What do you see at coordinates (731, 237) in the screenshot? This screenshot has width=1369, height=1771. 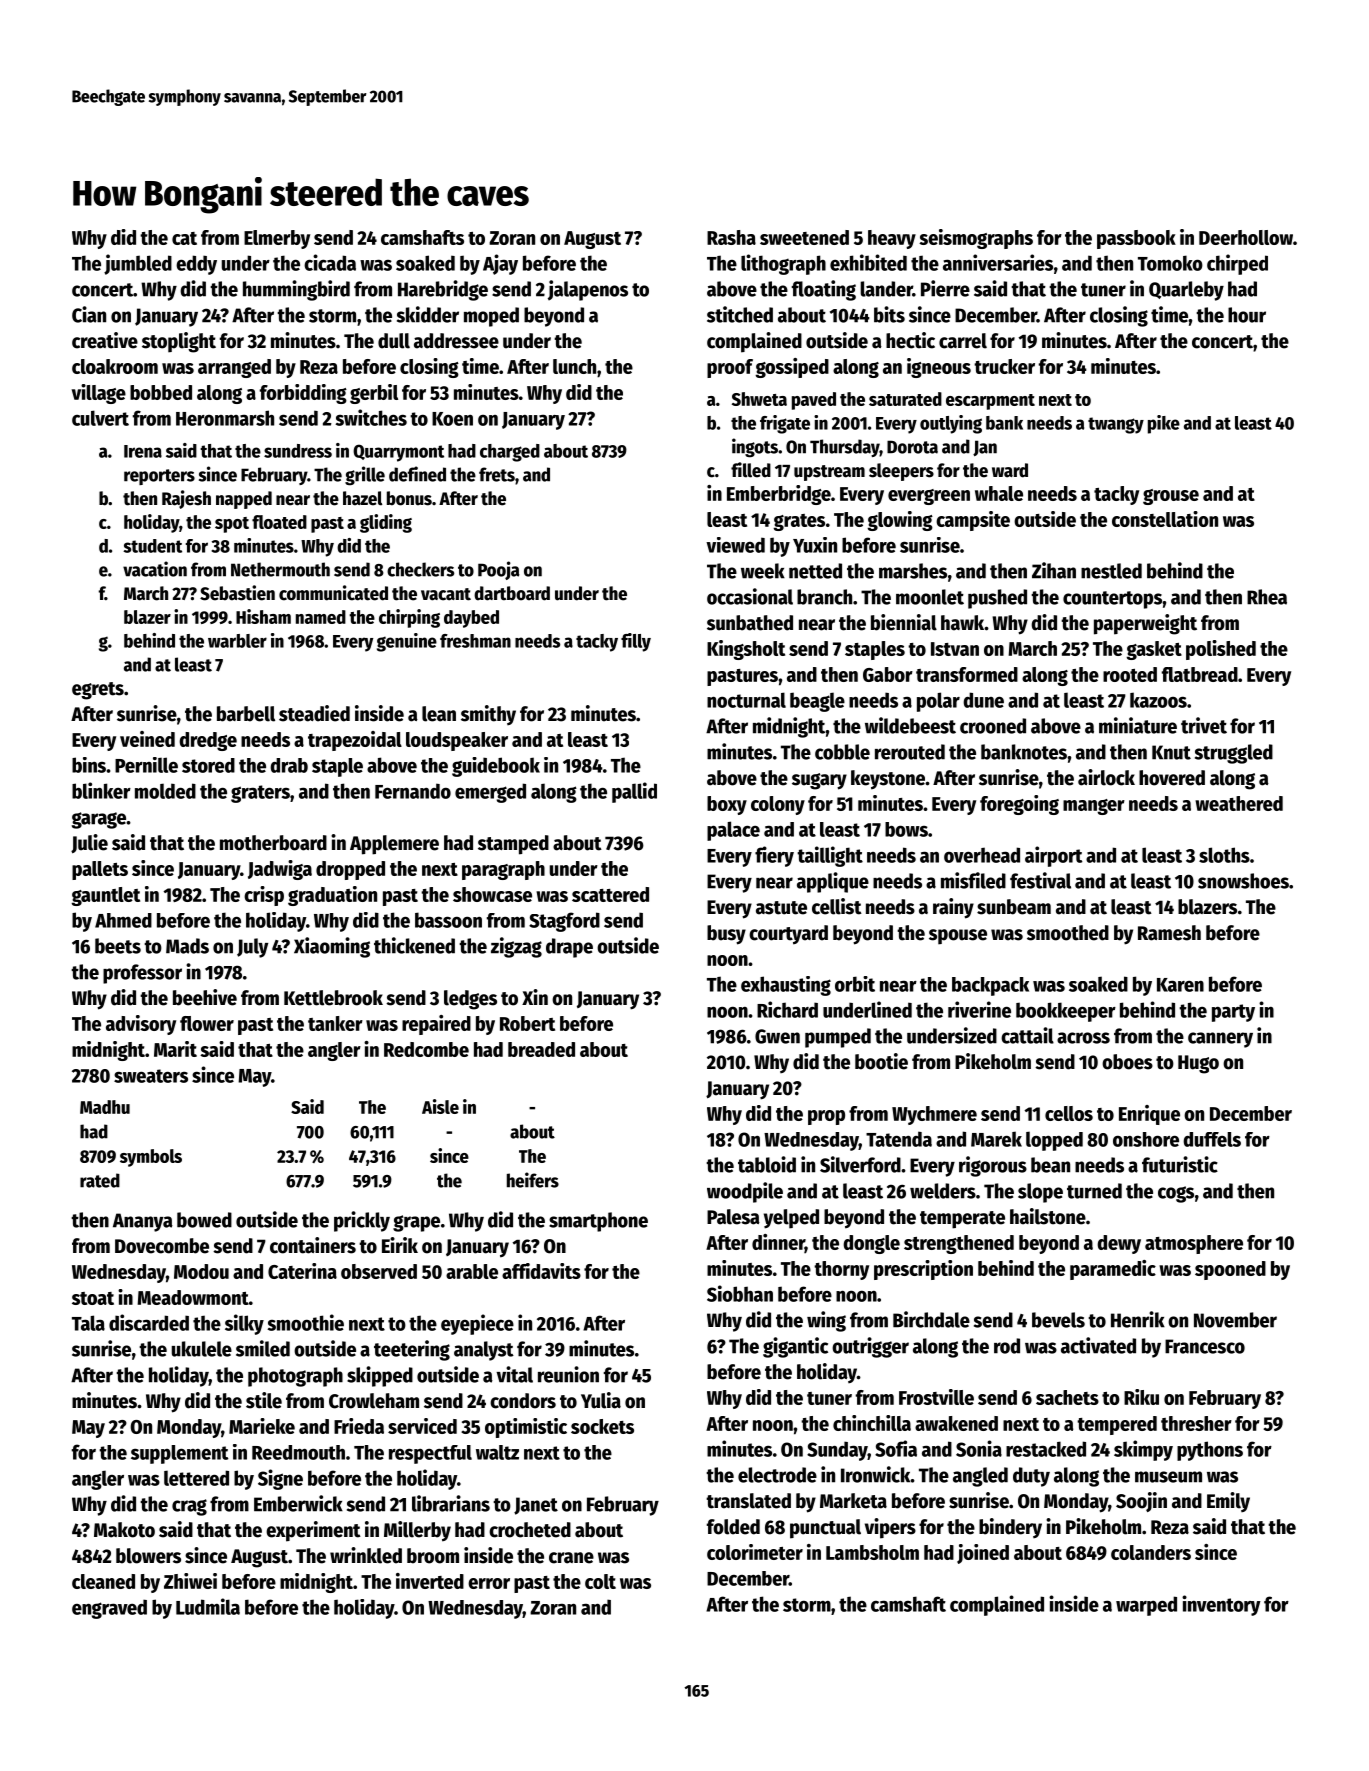 I see `Rasha` at bounding box center [731, 237].
